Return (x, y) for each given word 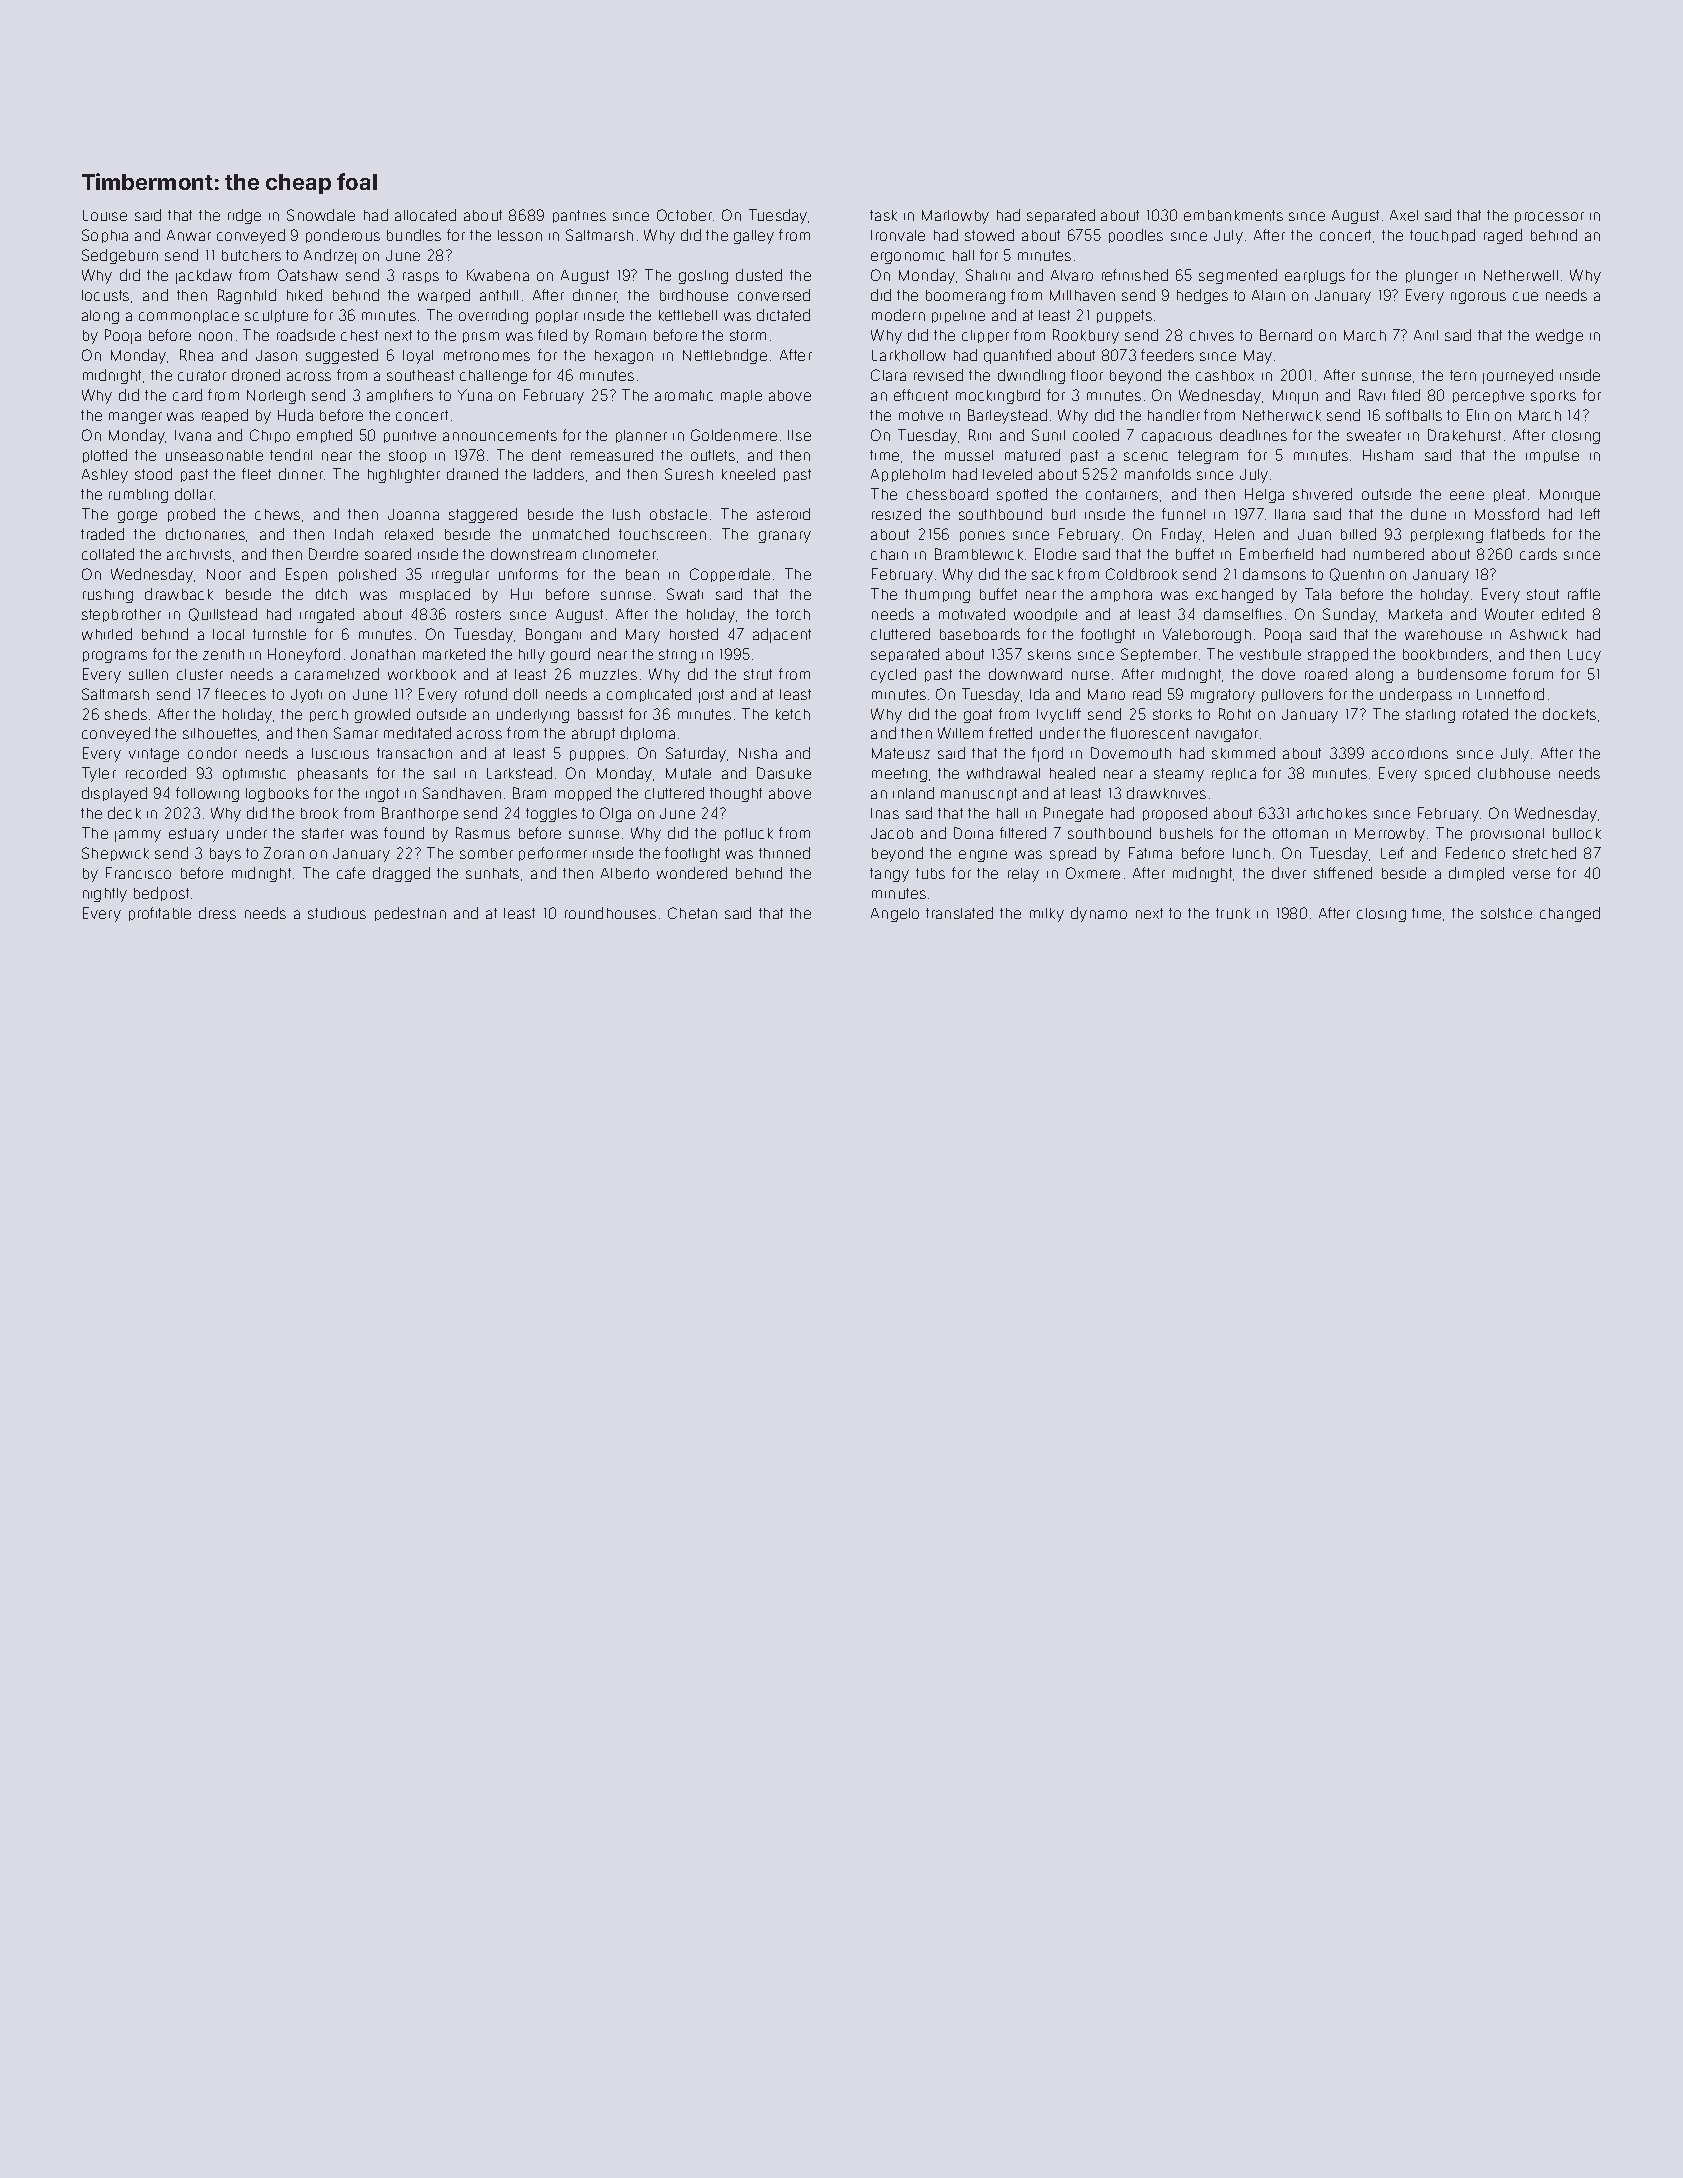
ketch (793, 714)
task (883, 215)
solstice (1506, 913)
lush (626, 514)
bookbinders (1445, 654)
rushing (108, 596)
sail (444, 773)
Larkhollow (909, 355)
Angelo (895, 915)
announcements (500, 435)
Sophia (105, 236)
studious (337, 913)
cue (1525, 296)
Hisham (1388, 455)
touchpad (1442, 236)
